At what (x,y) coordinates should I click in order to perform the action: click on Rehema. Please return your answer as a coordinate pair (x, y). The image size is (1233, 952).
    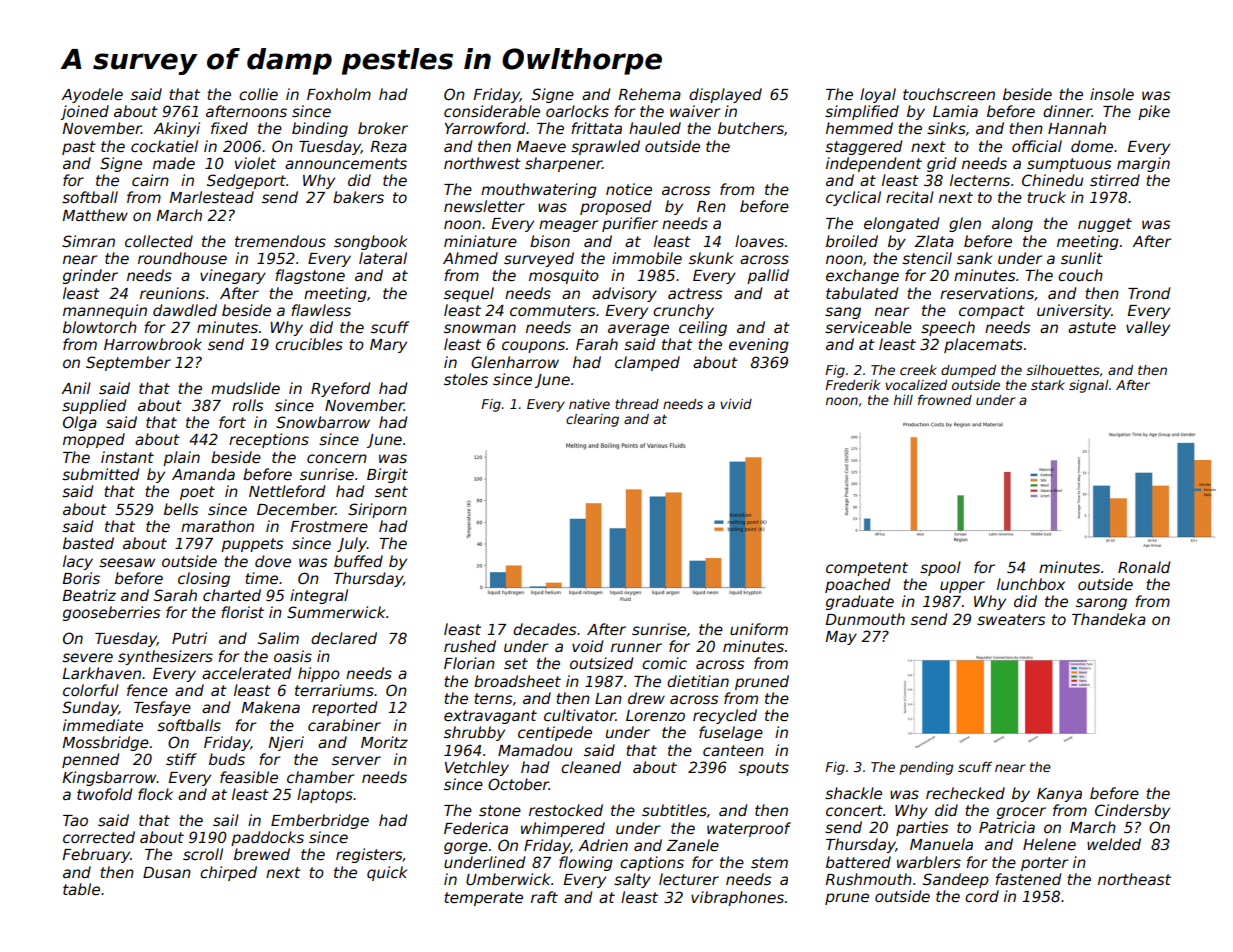
    Looking at the image, I should click on (649, 94).
